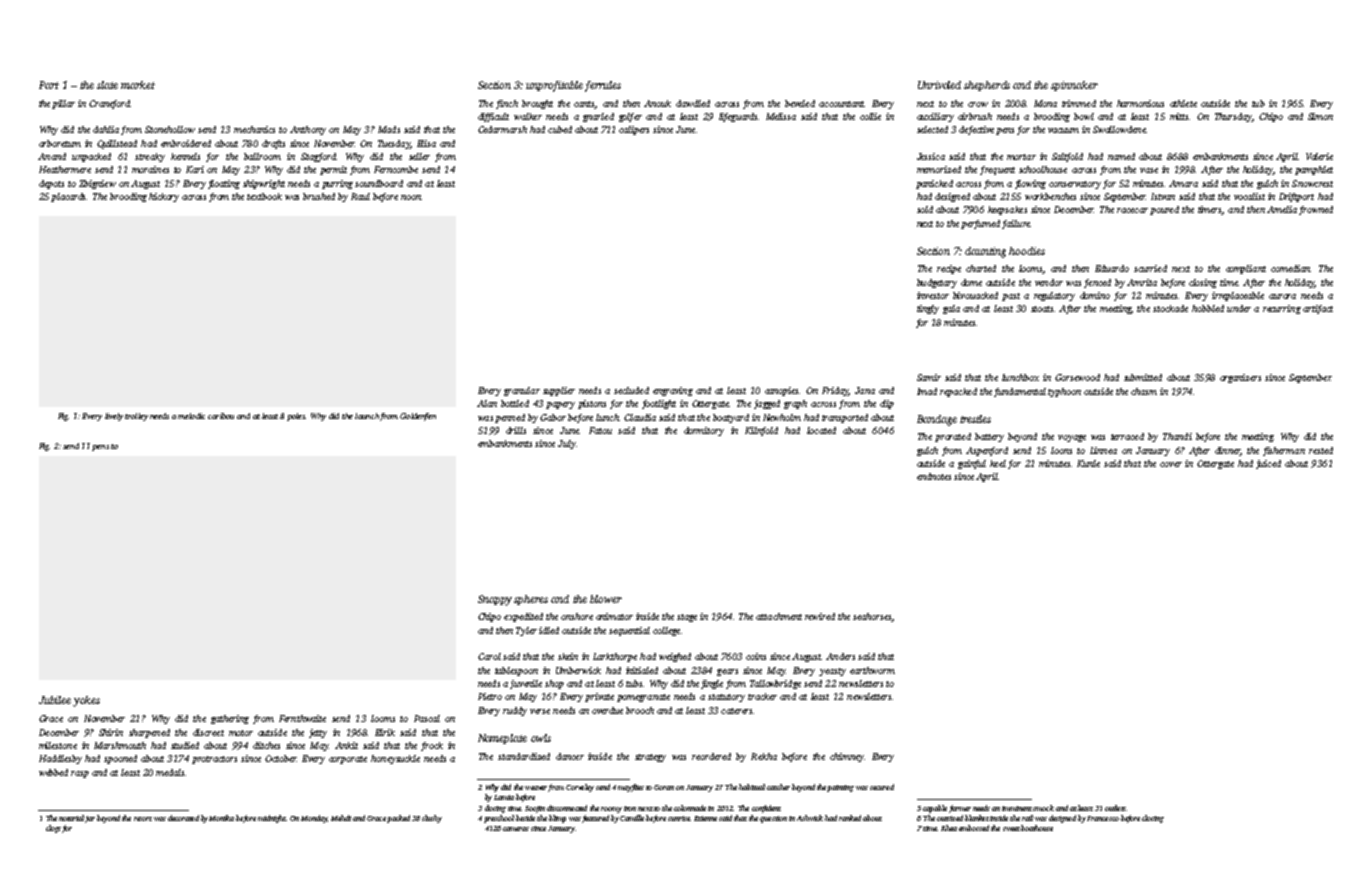  What do you see at coordinates (523, 617) in the screenshot?
I see `expedited` at bounding box center [523, 617].
